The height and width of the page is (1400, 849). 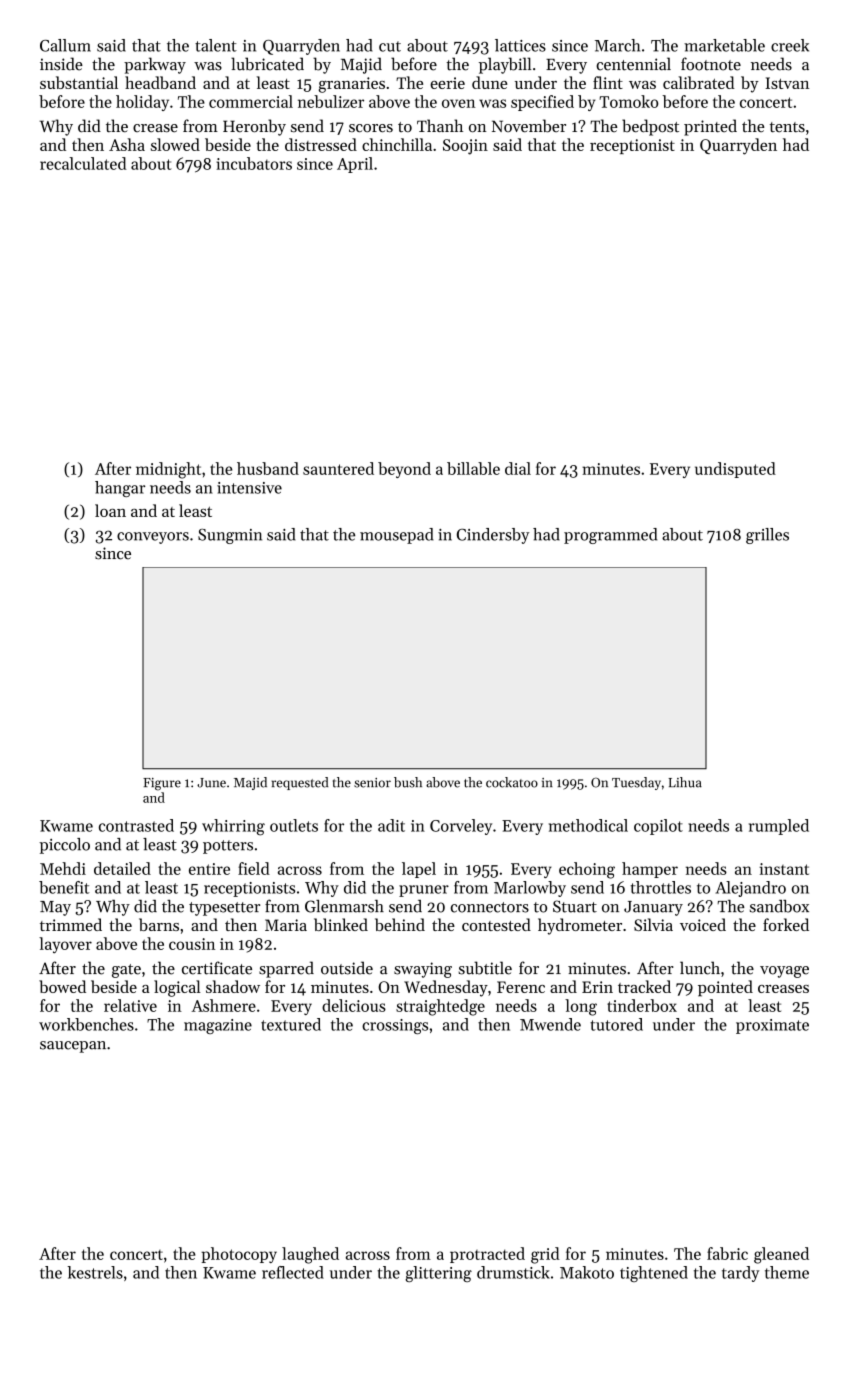 I want to click on crossings, so click(x=395, y=1026).
